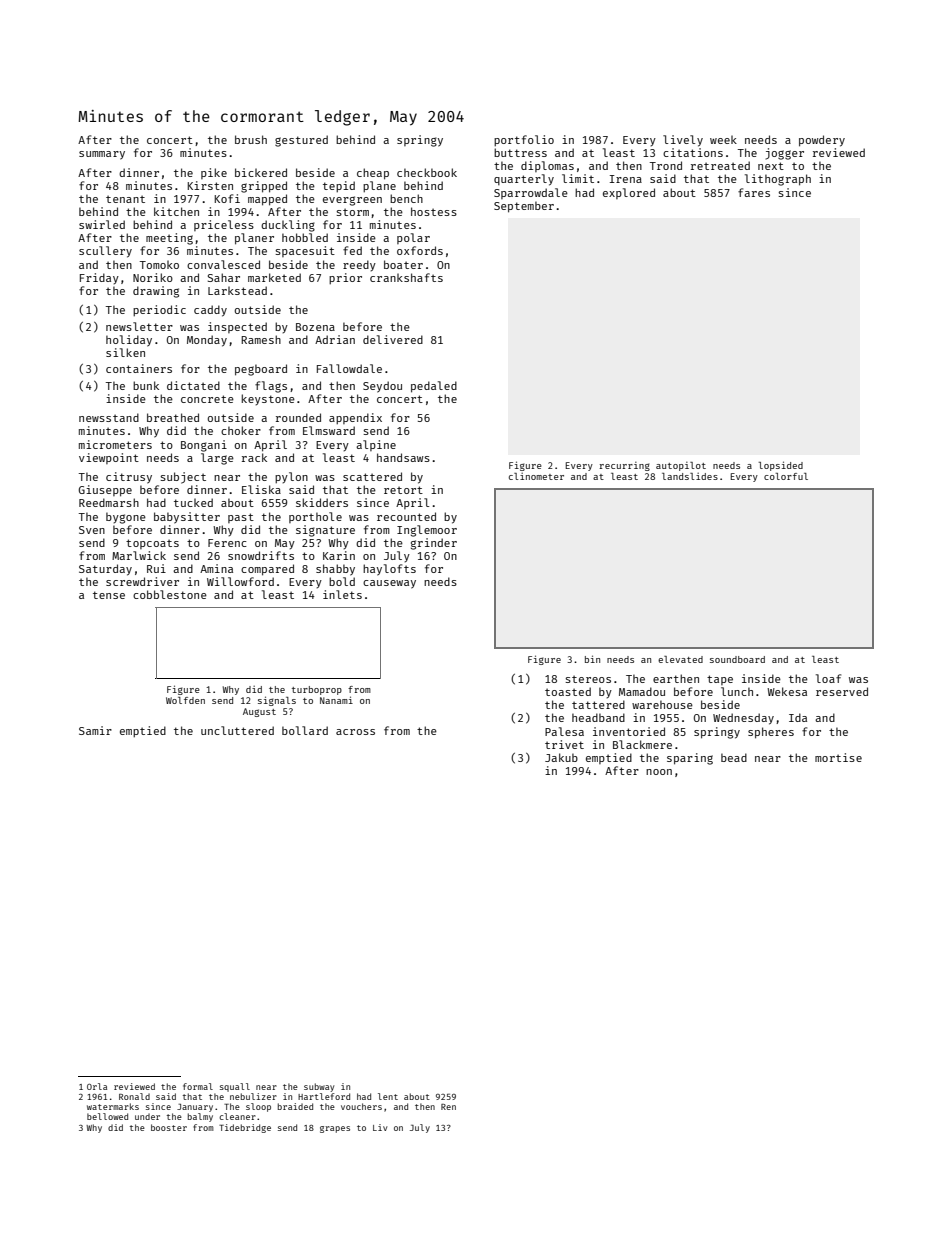 This screenshot has width=952, height=1233. Describe the element at coordinates (737, 659) in the screenshot. I see `soundboard` at that location.
